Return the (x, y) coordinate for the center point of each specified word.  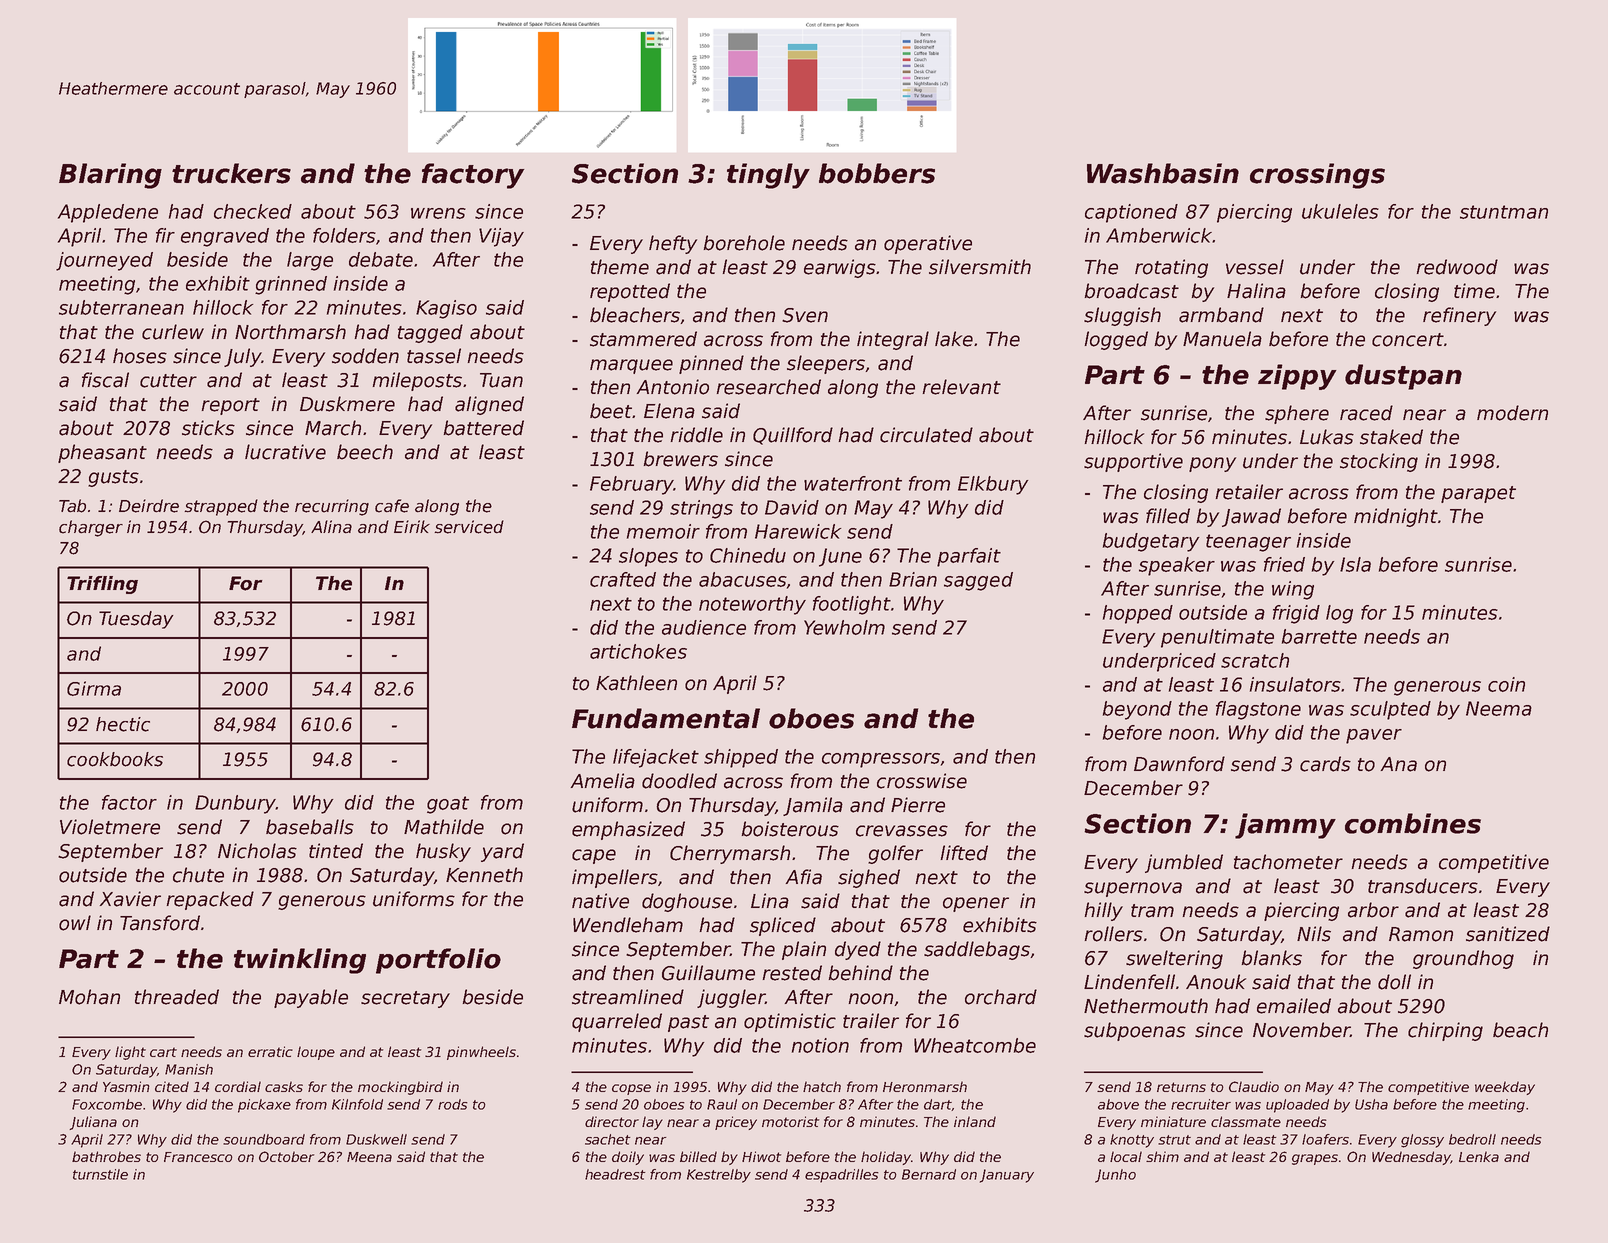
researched (769, 387)
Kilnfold (357, 1104)
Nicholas (257, 851)
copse (631, 1089)
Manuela (1222, 339)
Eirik (412, 526)
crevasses (902, 831)
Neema (1499, 708)
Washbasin (1163, 173)
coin (1506, 684)
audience (704, 627)
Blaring (110, 176)
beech (365, 452)
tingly (768, 176)
